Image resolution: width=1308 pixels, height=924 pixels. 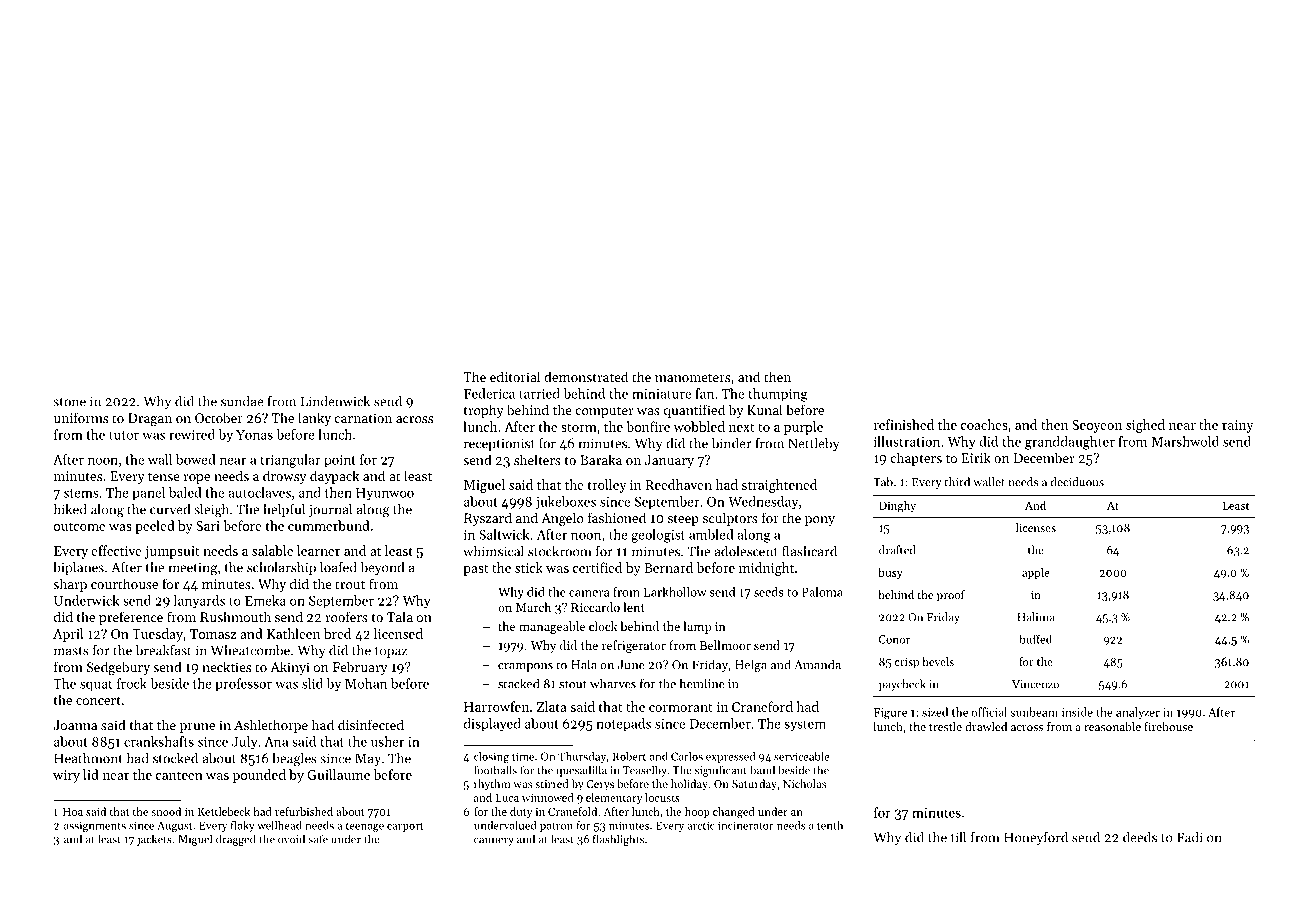 I want to click on carnation, so click(x=363, y=418).
